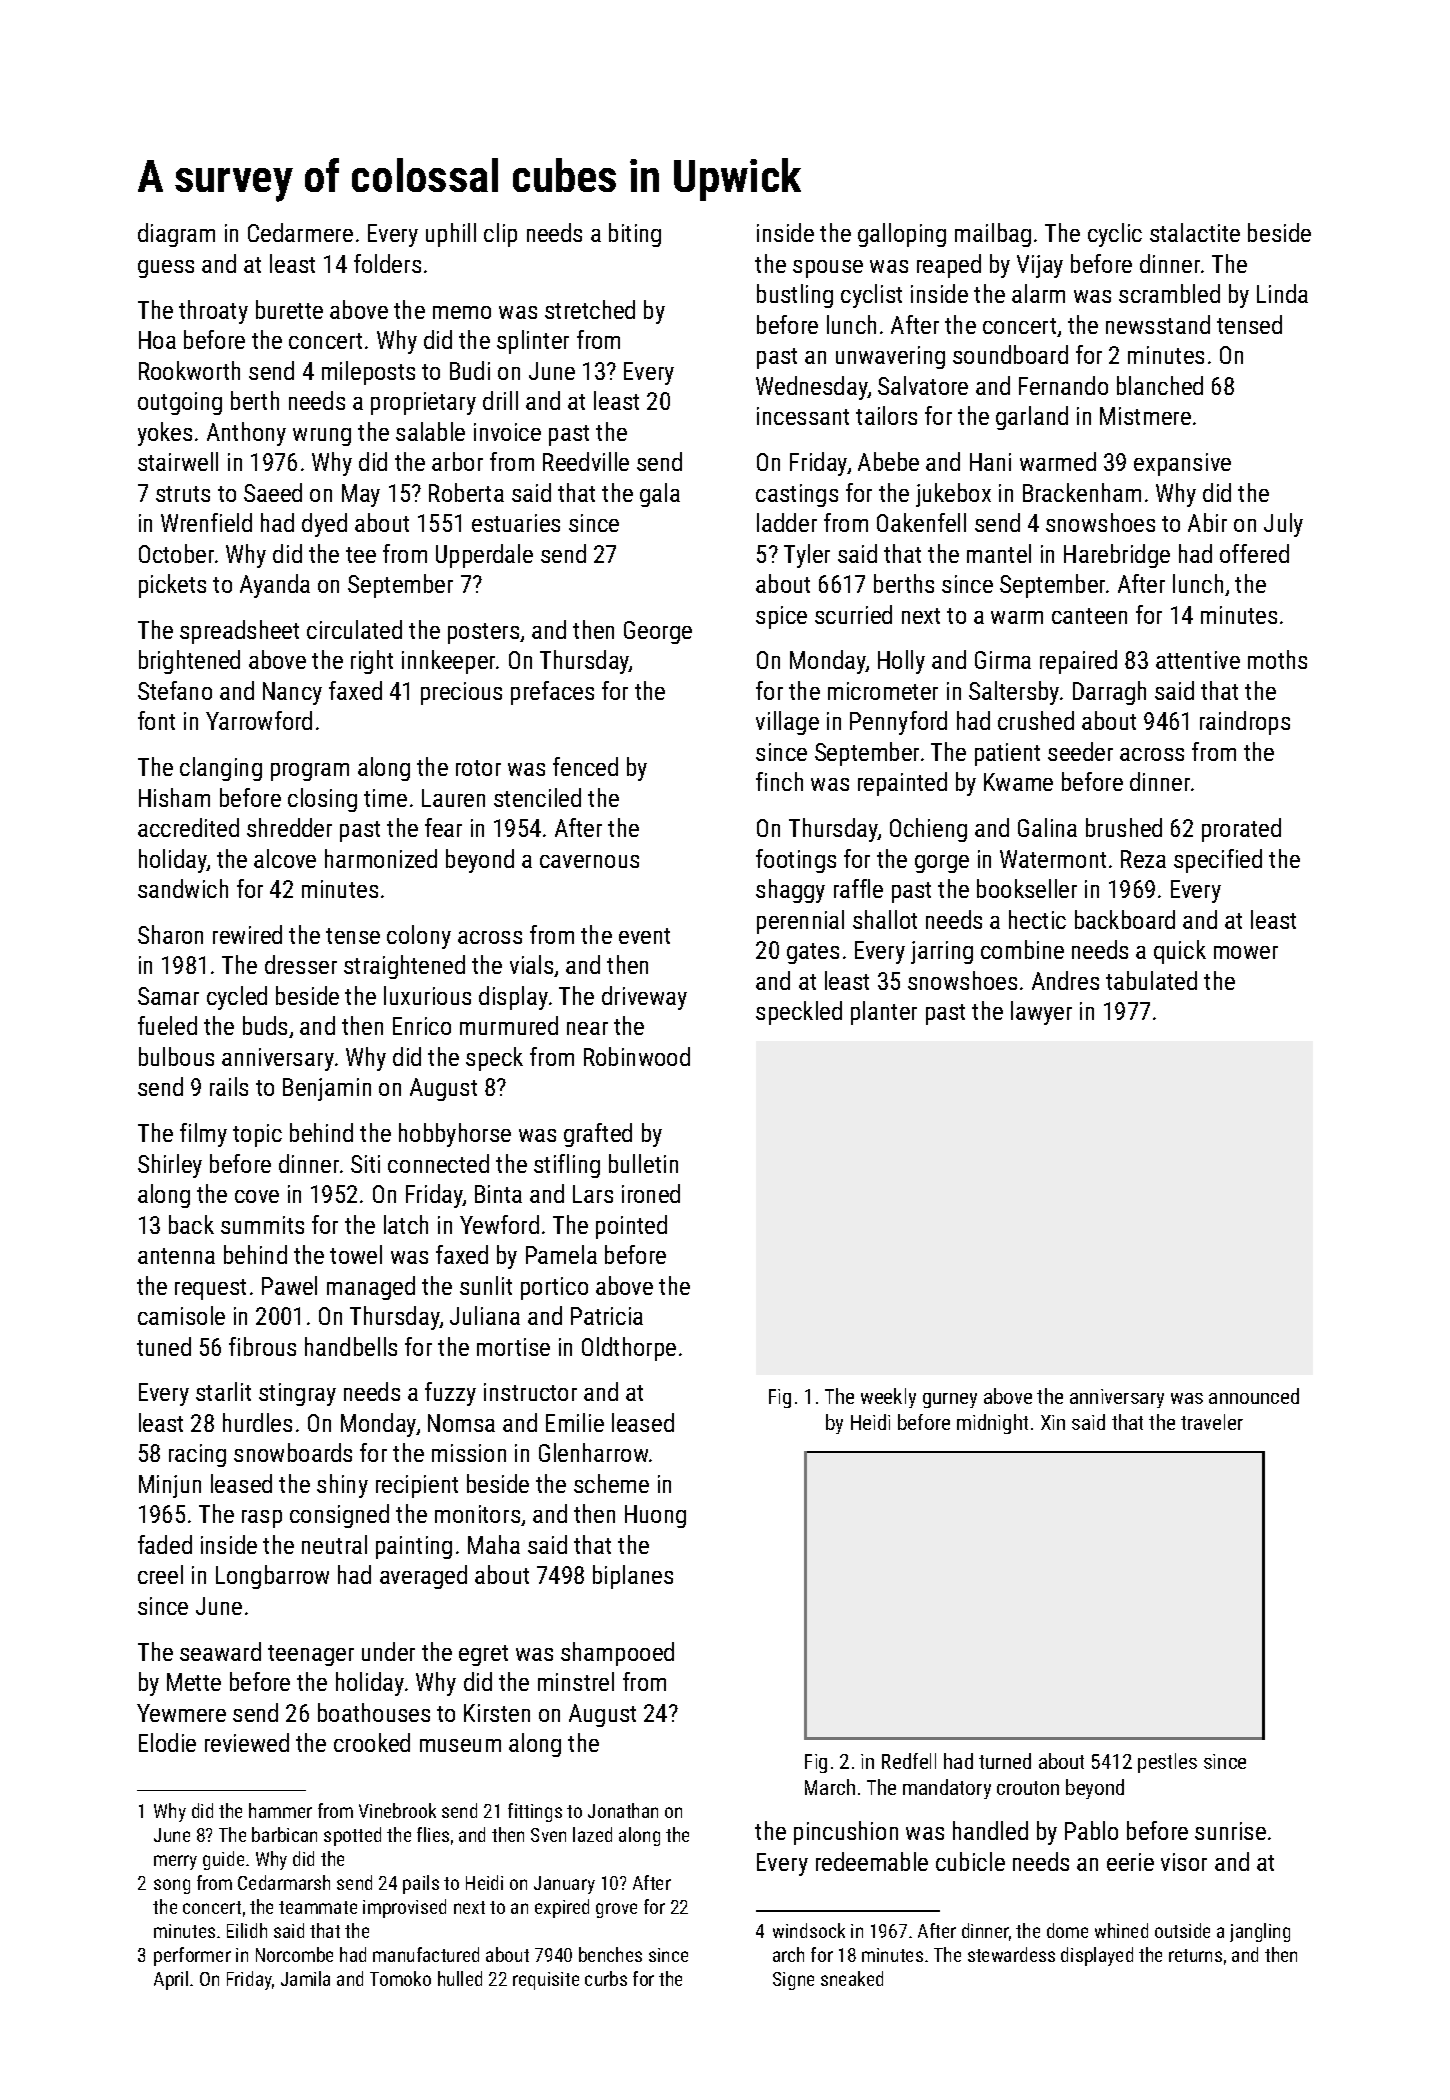 Image resolution: width=1450 pixels, height=2100 pixels. What do you see at coordinates (888, 1398) in the screenshot?
I see `weekly` at bounding box center [888, 1398].
